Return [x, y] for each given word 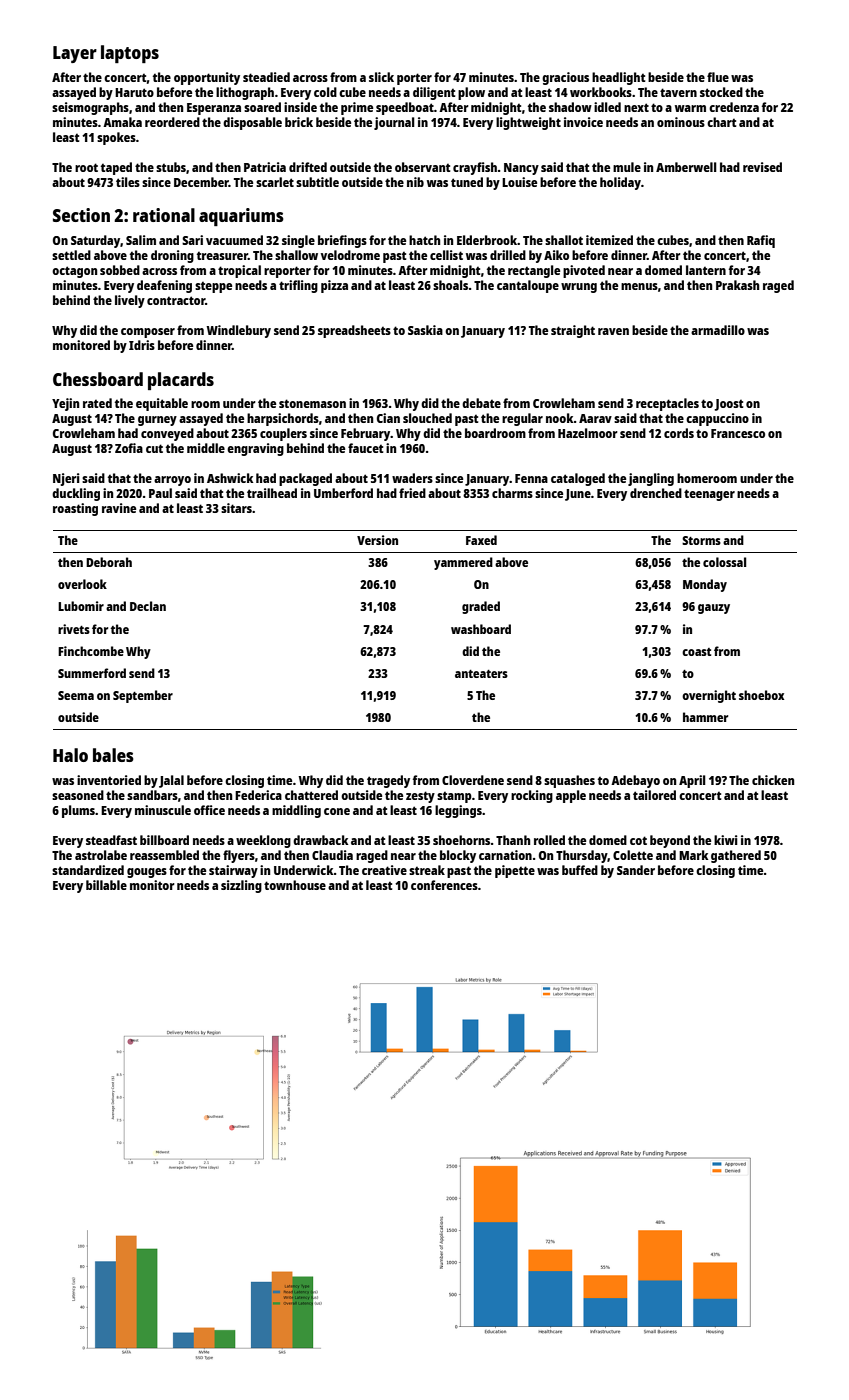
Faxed [481, 540]
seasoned [78, 795]
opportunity [207, 78]
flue [718, 77]
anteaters [481, 674]
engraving [255, 449]
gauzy [714, 609]
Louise [519, 182]
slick [381, 77]
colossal [724, 562]
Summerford [92, 673]
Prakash [737, 285]
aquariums [241, 217]
